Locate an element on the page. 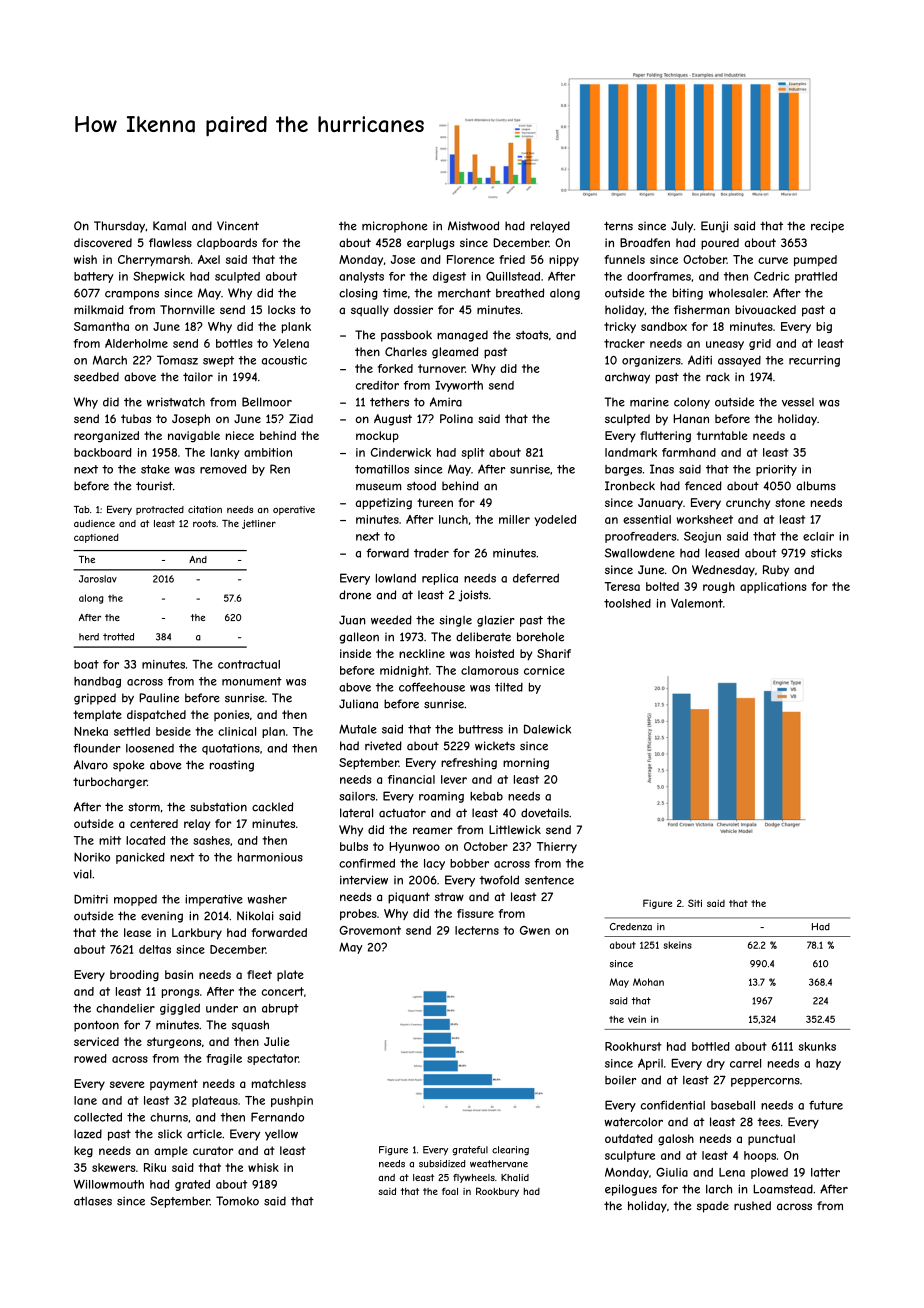 The height and width of the page is (1308, 924). jetliner is located at coordinates (259, 524).
